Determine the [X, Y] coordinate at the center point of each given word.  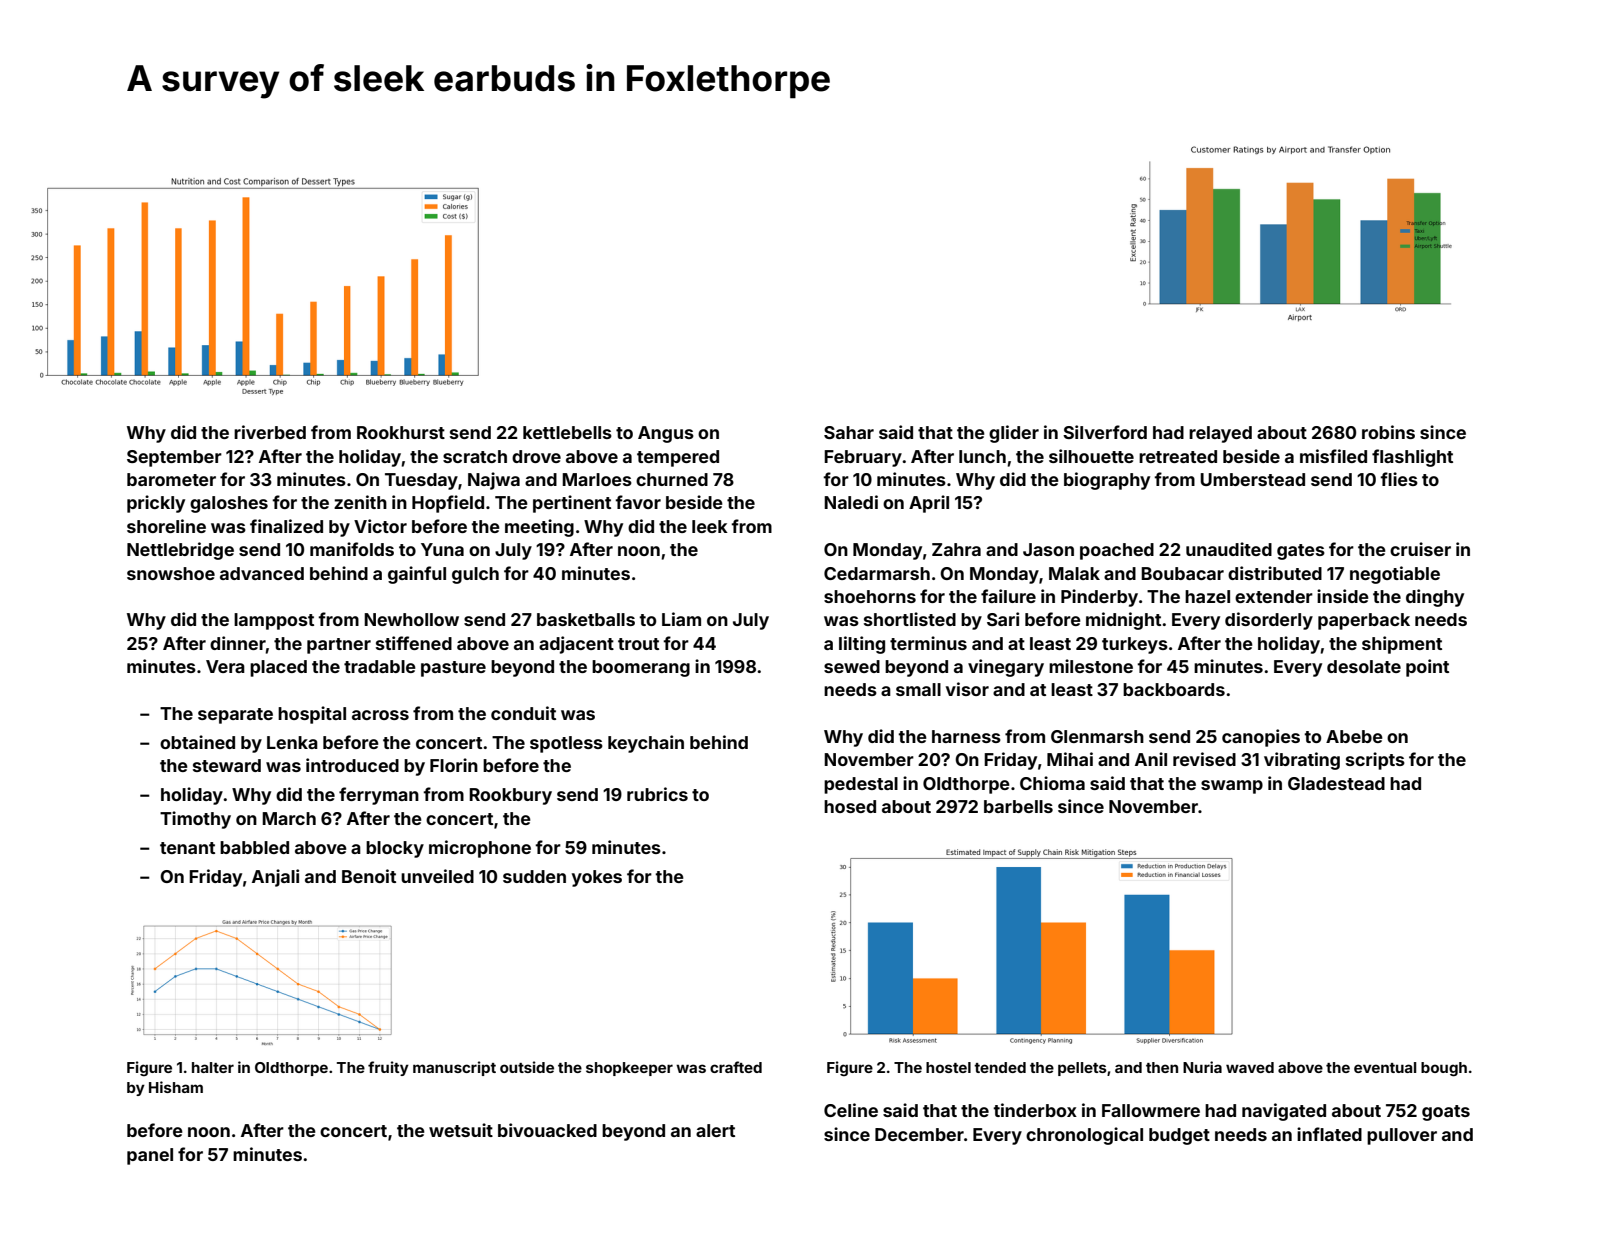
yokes [597, 878]
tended [1000, 1067]
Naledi [851, 502]
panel [150, 1156]
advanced [262, 573]
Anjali [275, 878]
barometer [171, 479]
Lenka [292, 742]
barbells [1018, 806]
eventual [1385, 1067]
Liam [681, 619]
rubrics [657, 794]
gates [1301, 552]
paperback [1364, 621]
